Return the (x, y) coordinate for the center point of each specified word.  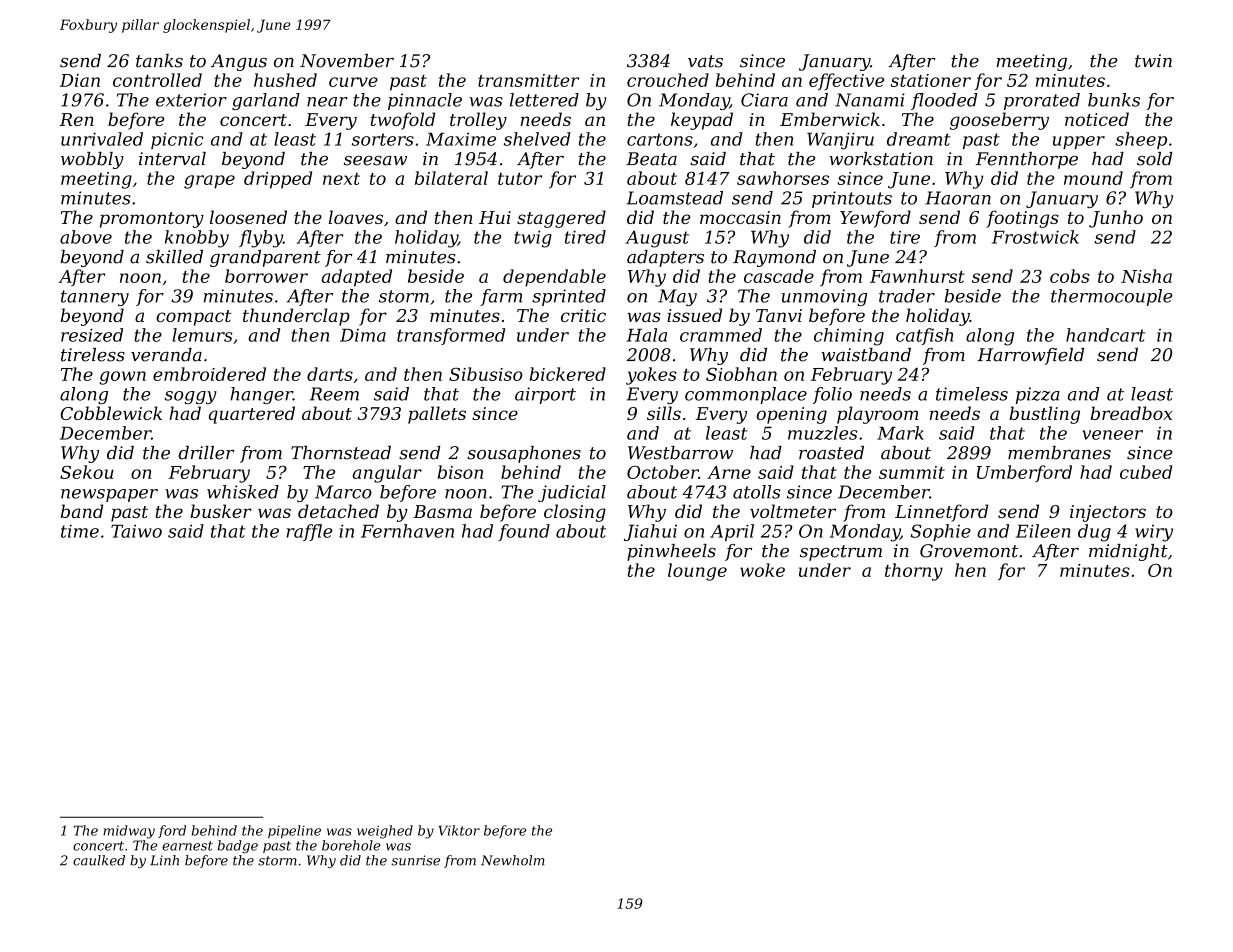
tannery (95, 298)
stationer (931, 80)
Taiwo (136, 531)
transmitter (528, 80)
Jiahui (650, 532)
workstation (881, 159)
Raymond (774, 258)
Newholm (512, 860)
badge (238, 847)
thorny (914, 572)
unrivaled (102, 139)
